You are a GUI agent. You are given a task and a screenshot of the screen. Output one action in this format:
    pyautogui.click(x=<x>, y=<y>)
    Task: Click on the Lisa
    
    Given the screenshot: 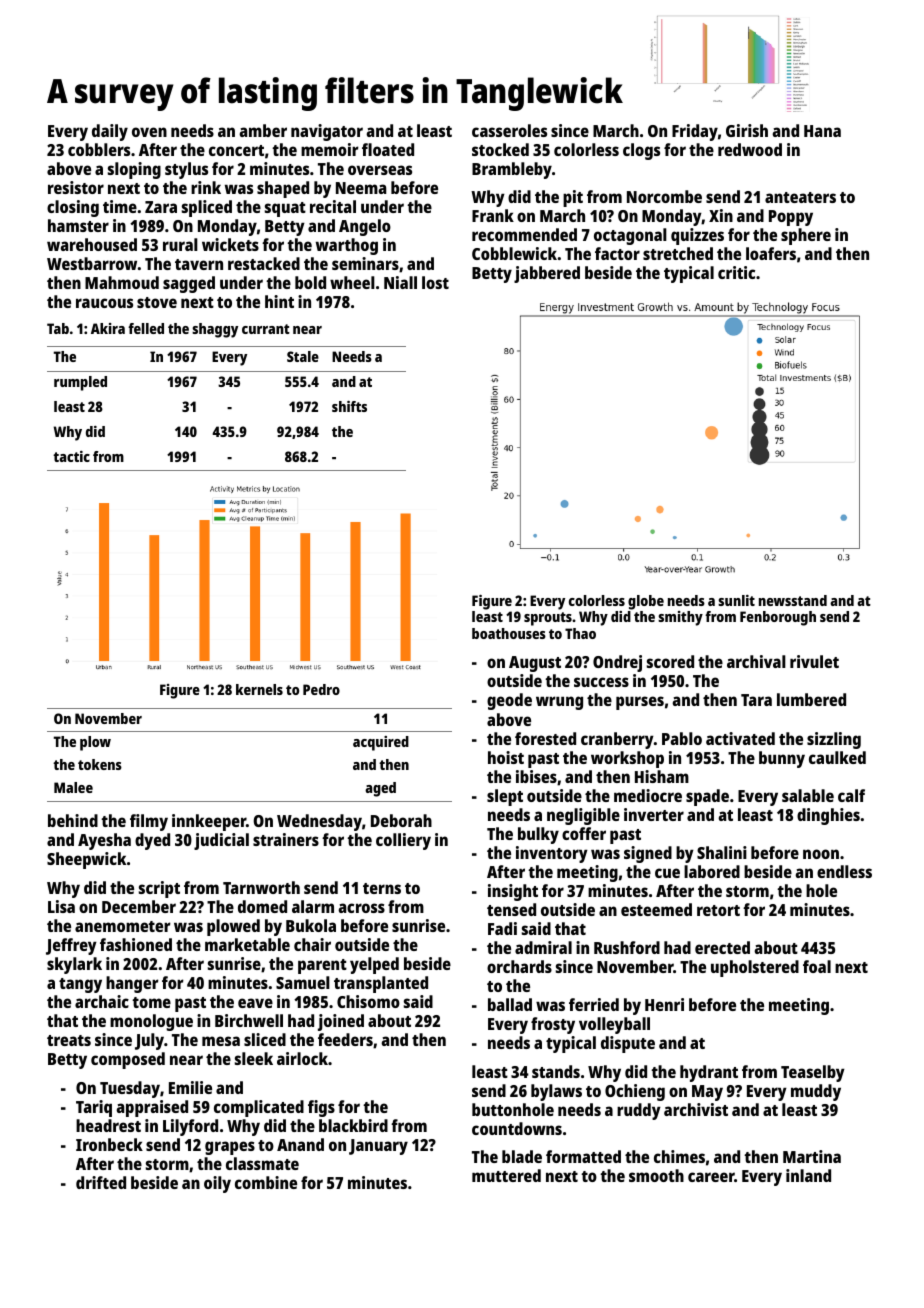 What is the action you would take?
    pyautogui.click(x=61, y=906)
